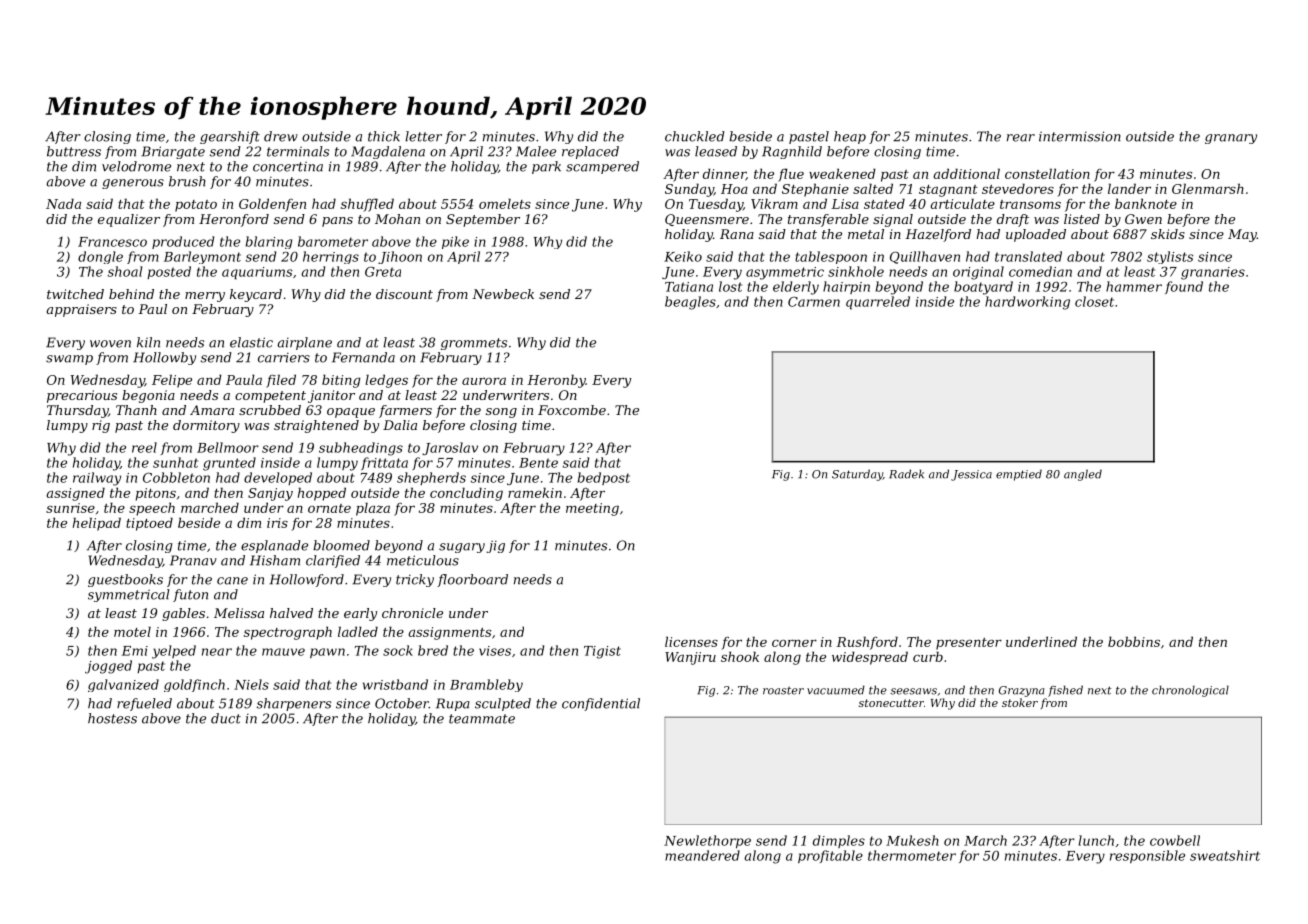 Image resolution: width=1308 pixels, height=924 pixels. I want to click on jig, so click(495, 546).
